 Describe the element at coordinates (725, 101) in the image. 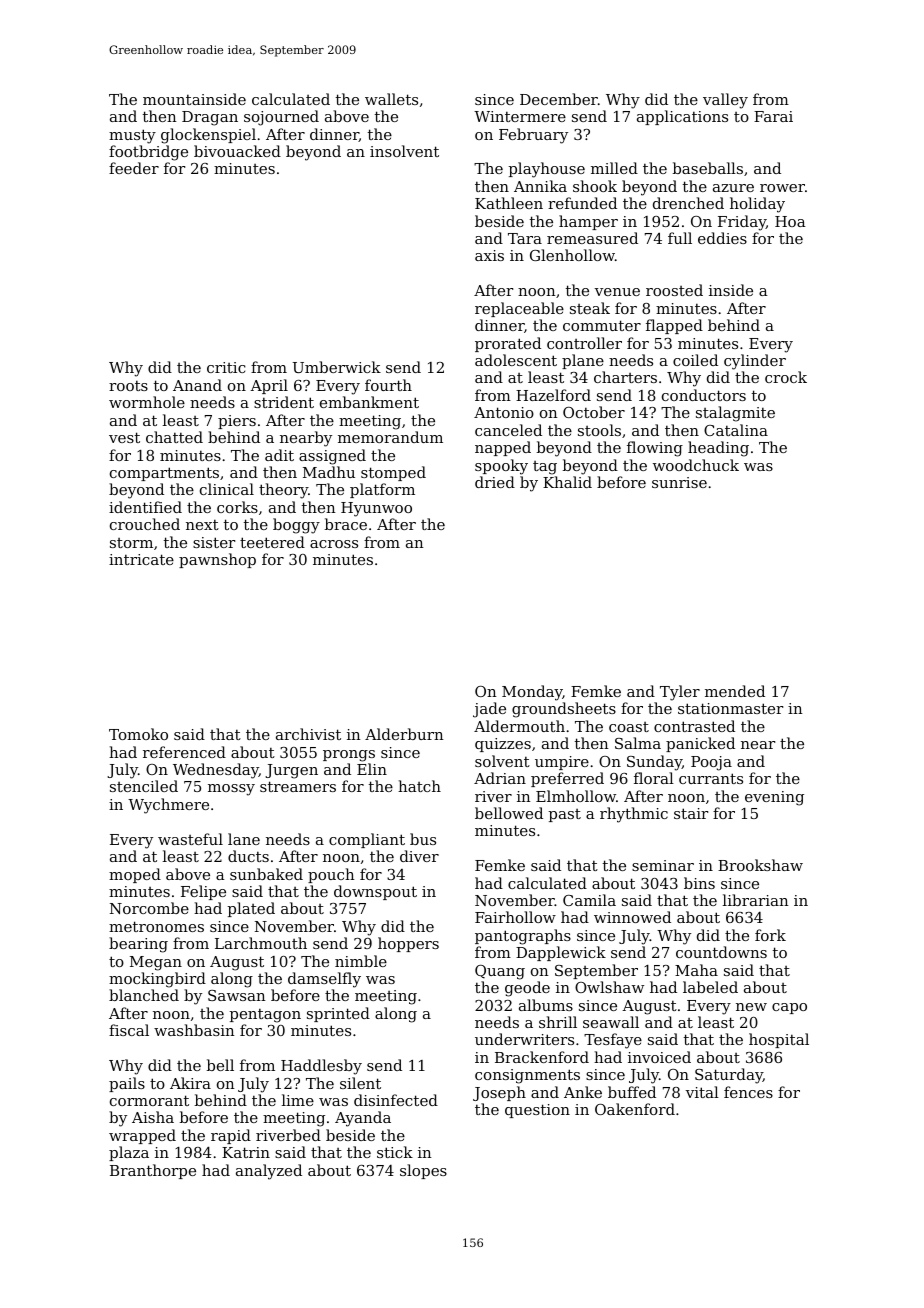

I see `valley` at that location.
